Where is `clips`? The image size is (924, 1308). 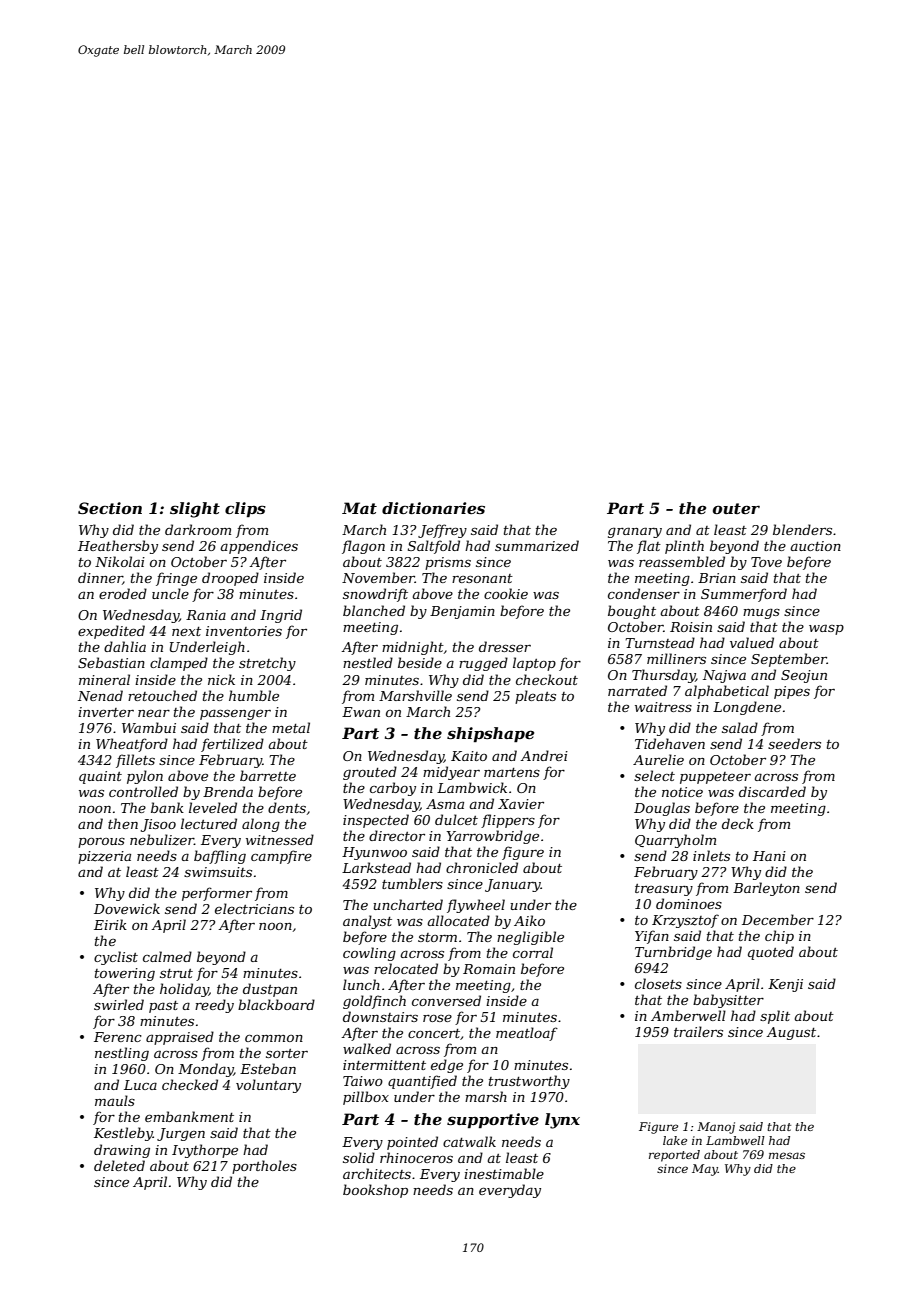
clips is located at coordinates (245, 509).
